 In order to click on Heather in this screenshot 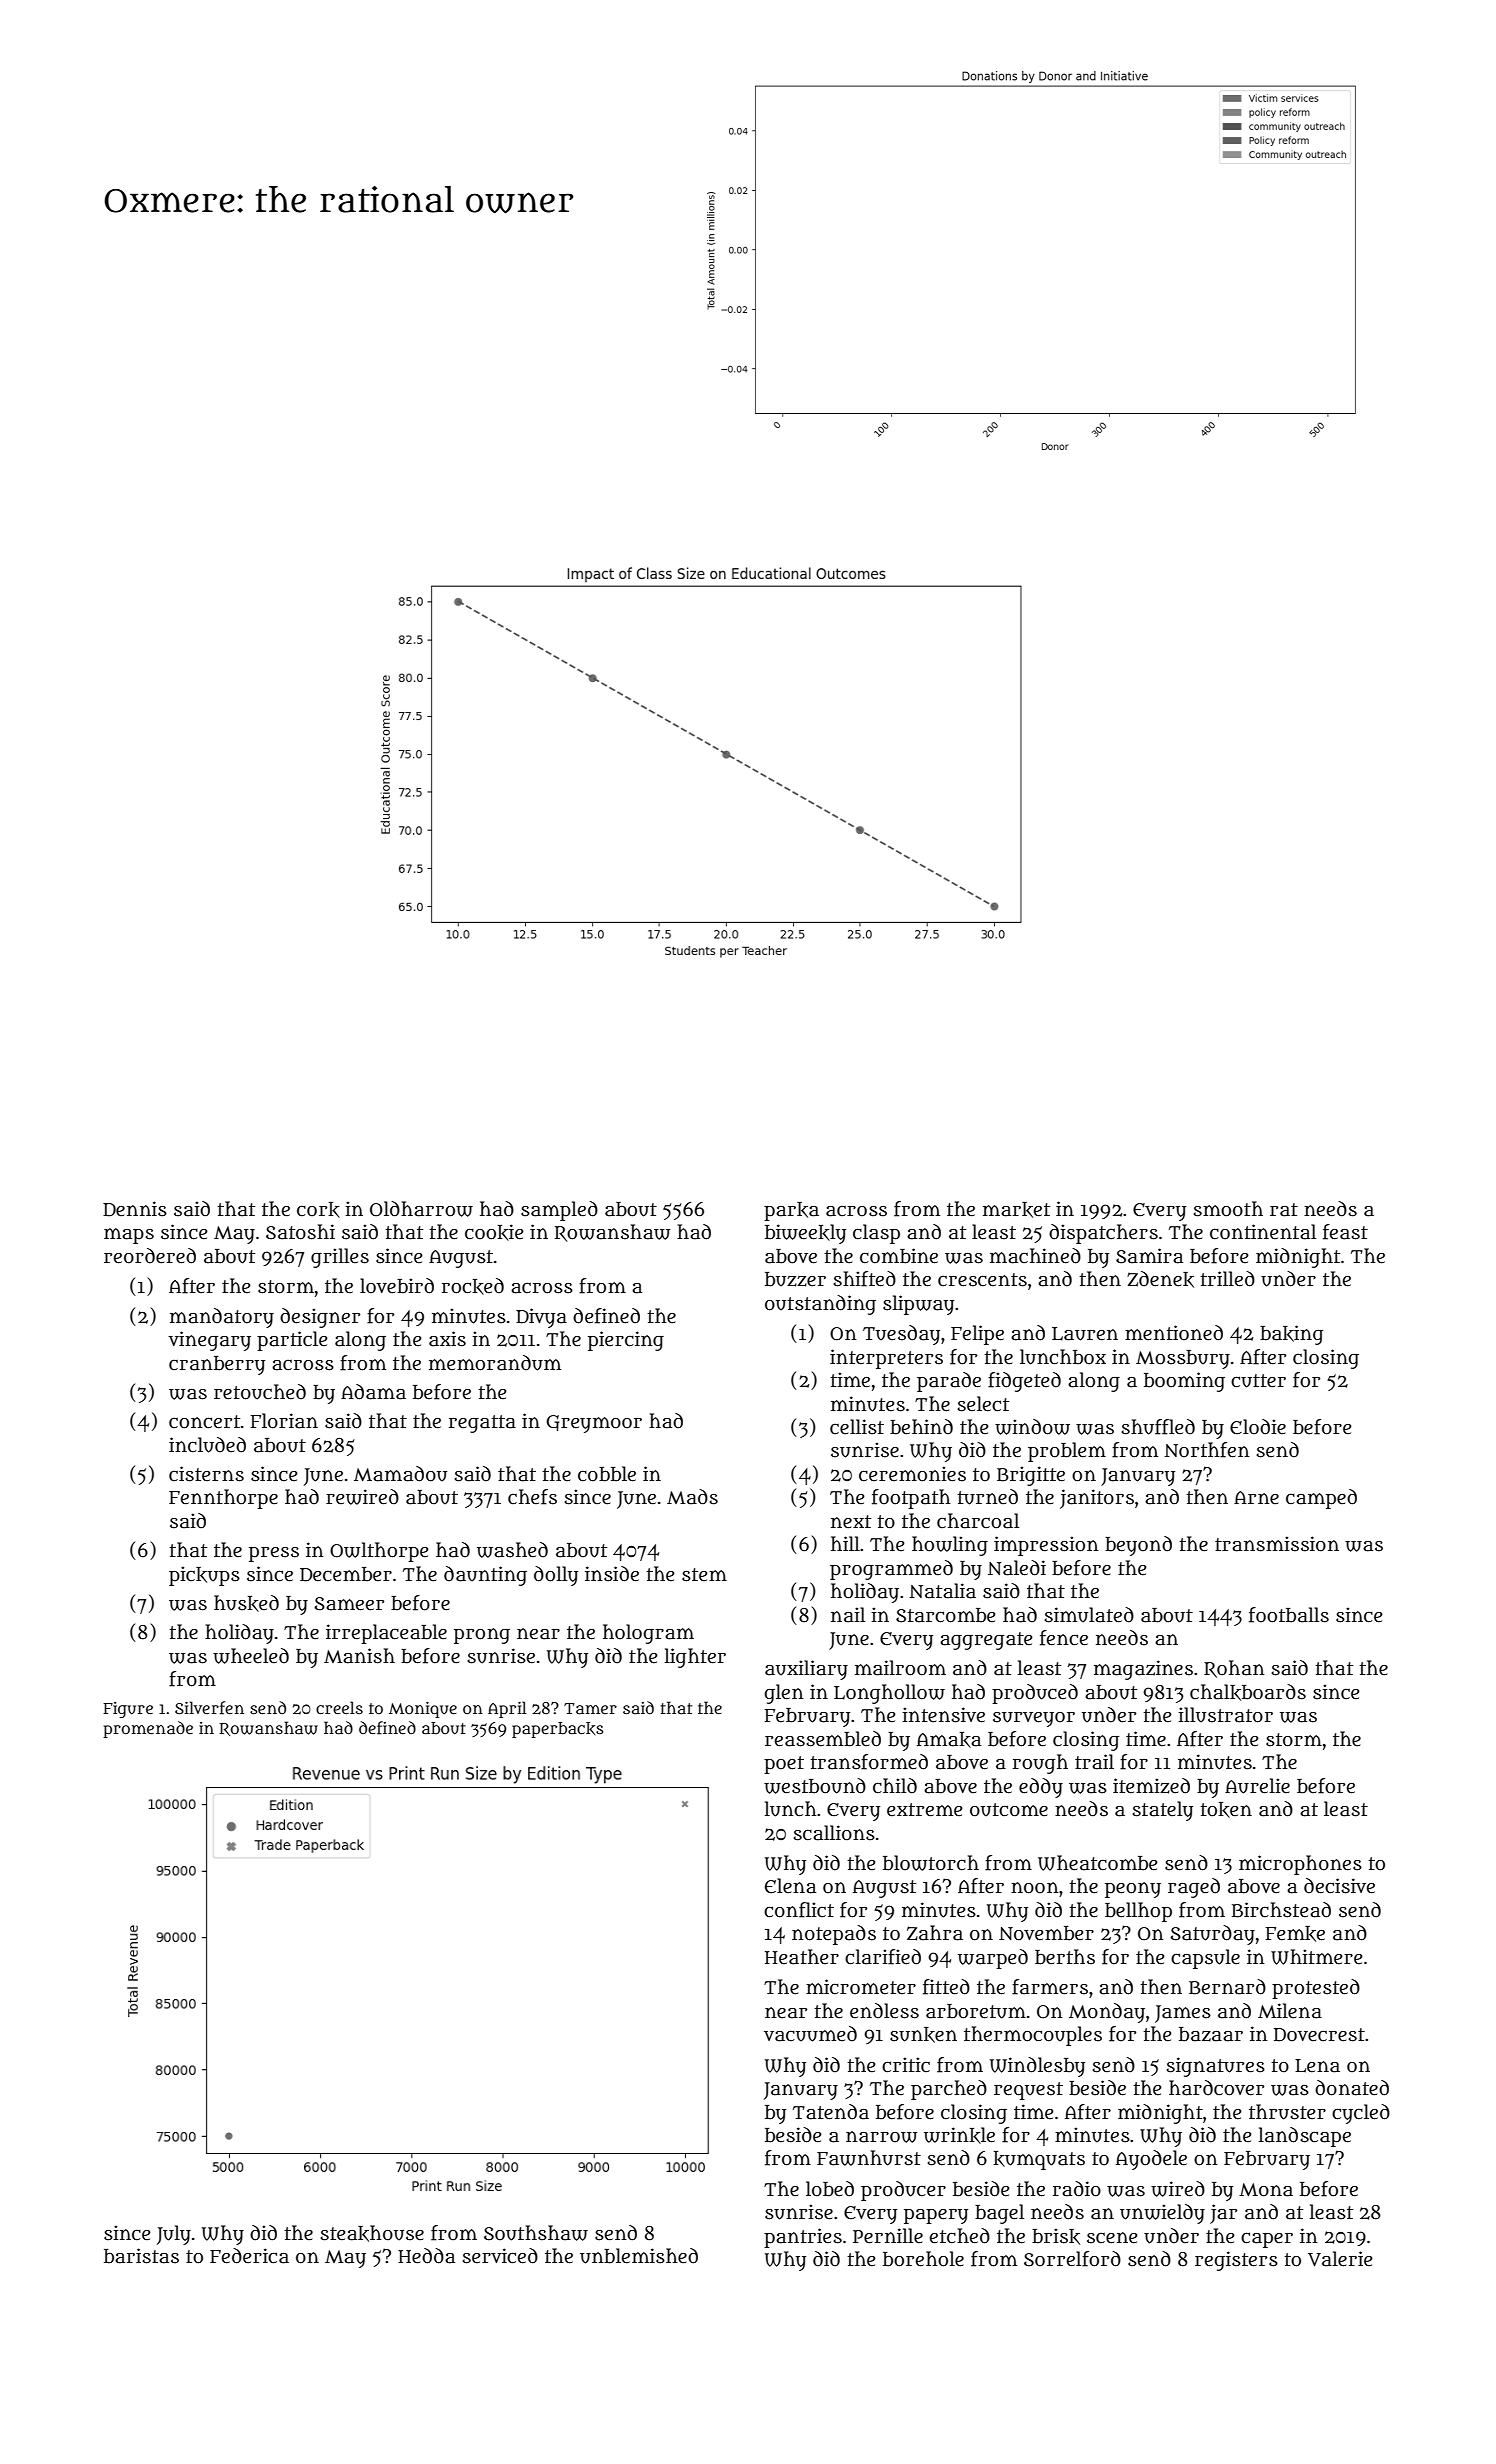, I will do `click(802, 1957)`.
